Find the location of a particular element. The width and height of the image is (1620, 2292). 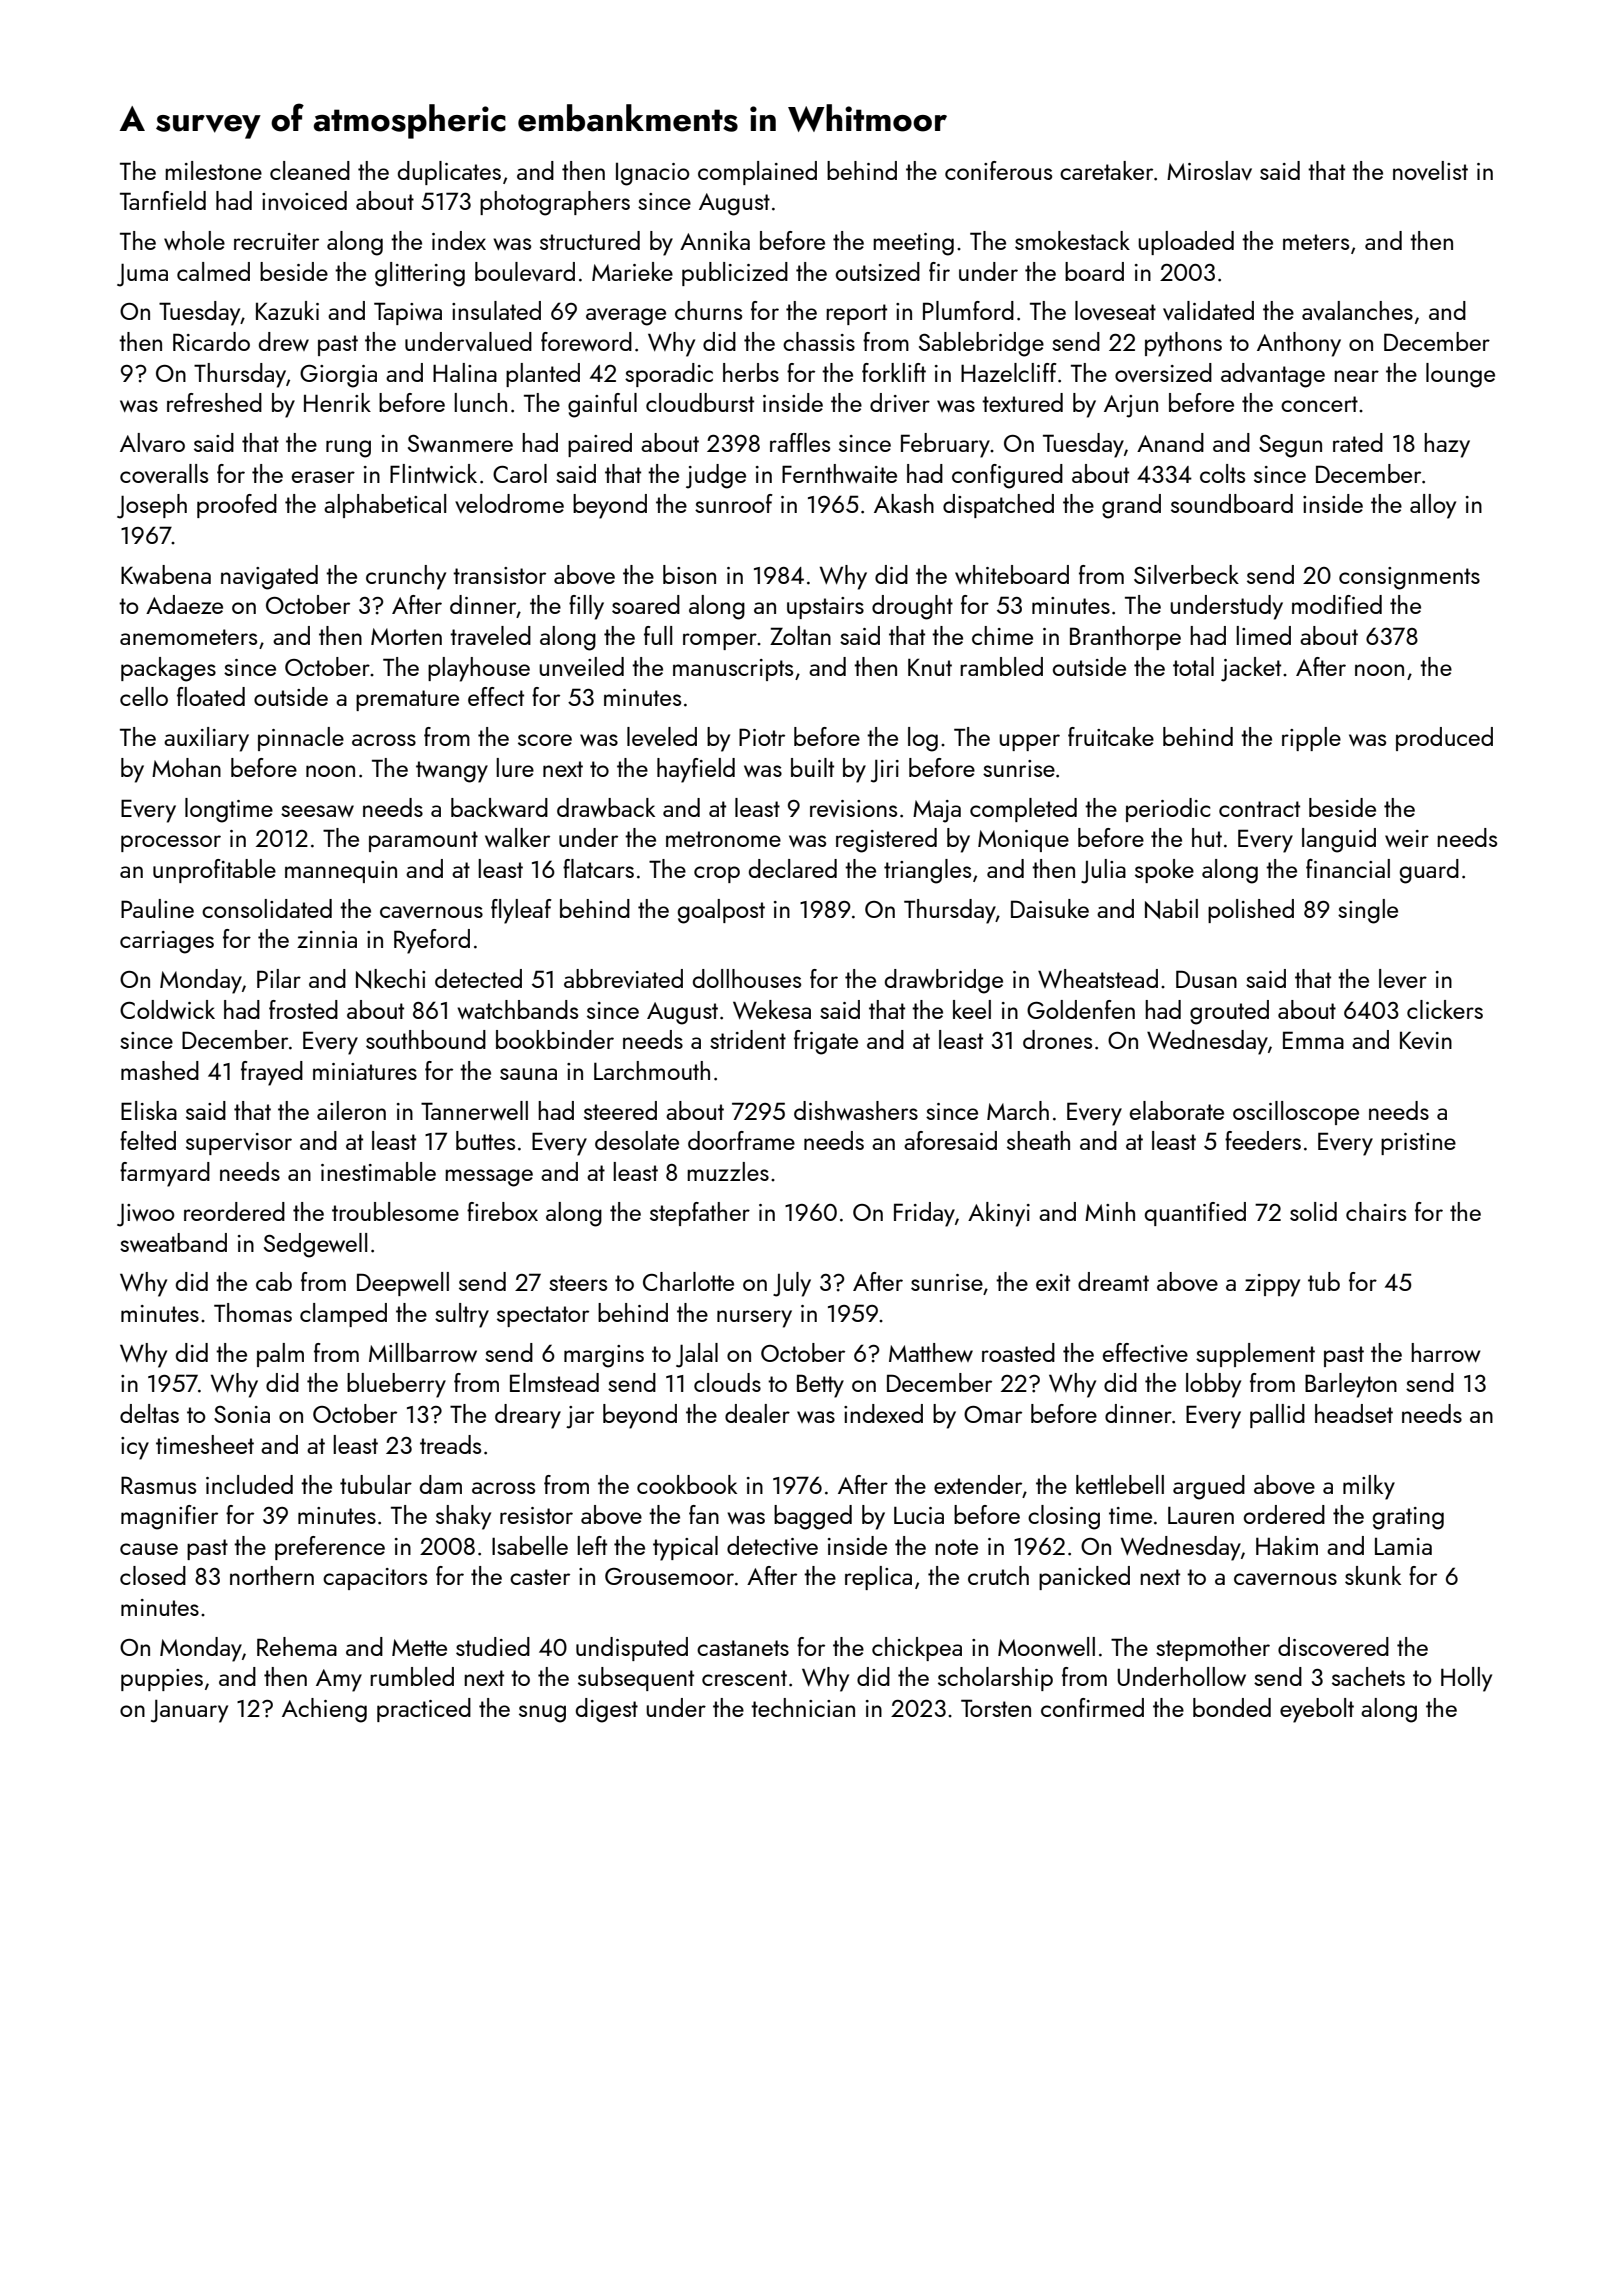

chairs is located at coordinates (1376, 1211).
